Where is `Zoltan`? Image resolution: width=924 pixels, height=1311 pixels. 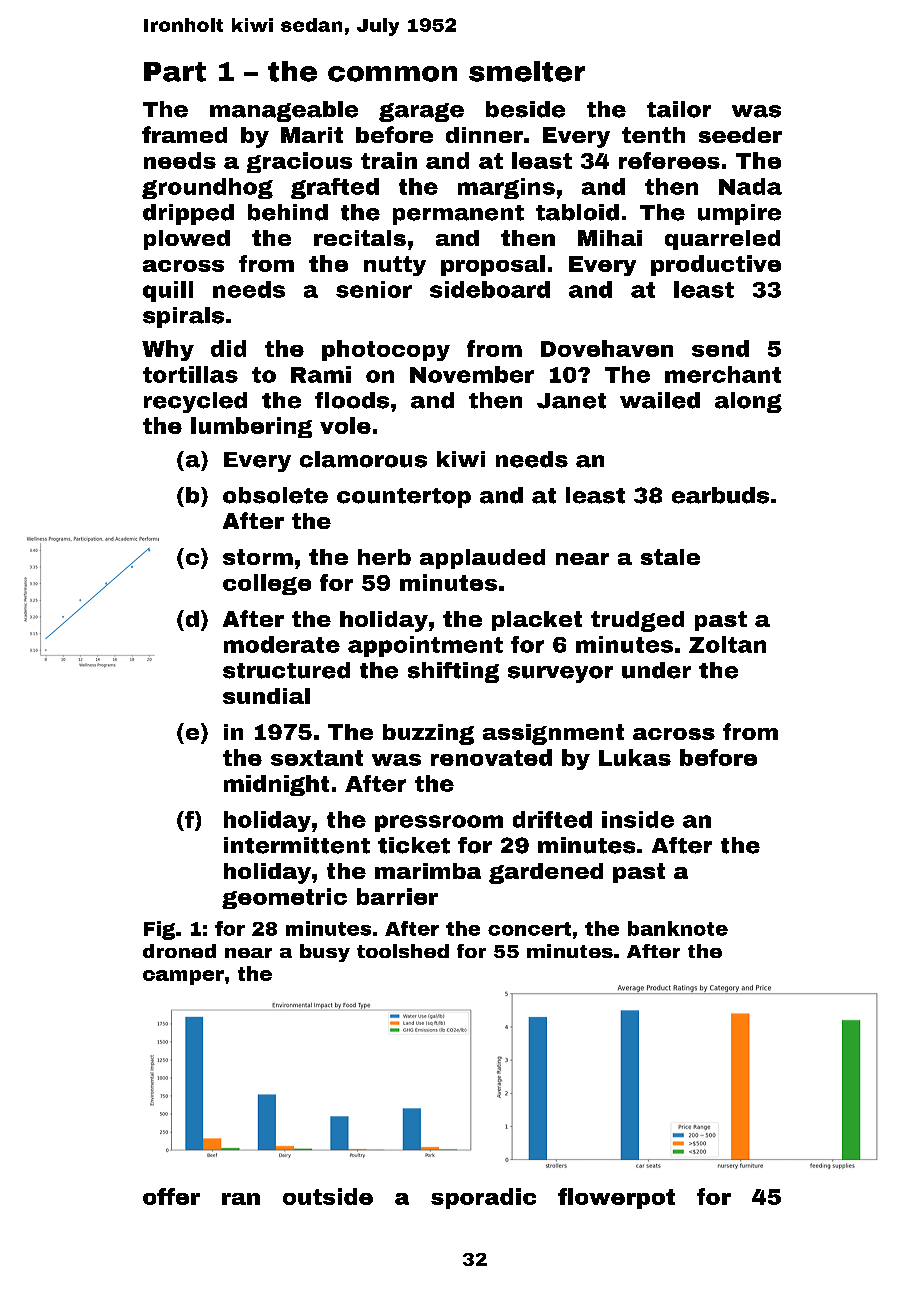
Zoltan is located at coordinates (727, 644).
